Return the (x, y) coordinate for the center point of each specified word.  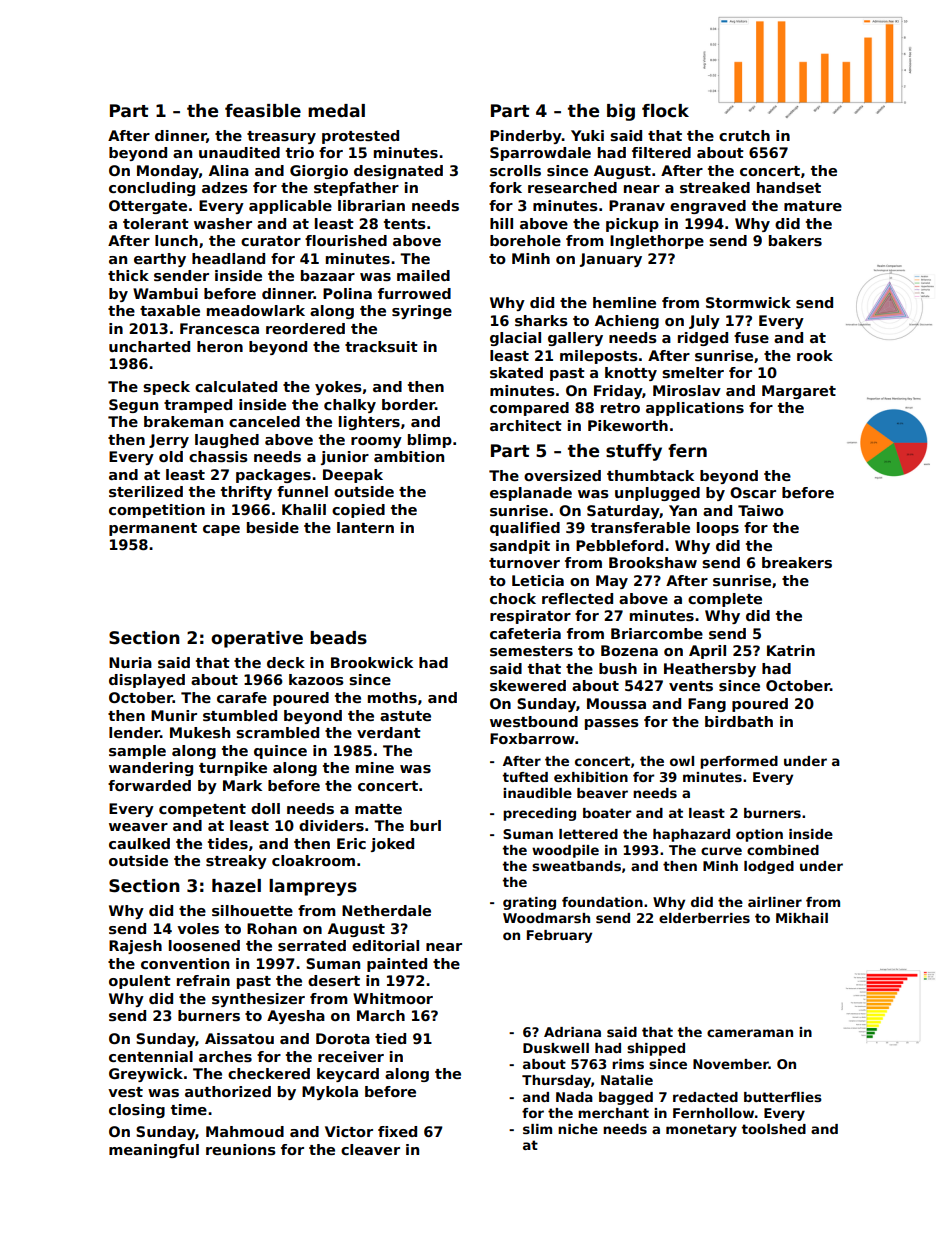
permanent (153, 529)
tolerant (156, 223)
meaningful (154, 1151)
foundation (602, 902)
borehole (525, 240)
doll (265, 808)
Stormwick (748, 302)
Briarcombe (657, 633)
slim (537, 1129)
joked (392, 845)
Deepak (353, 476)
